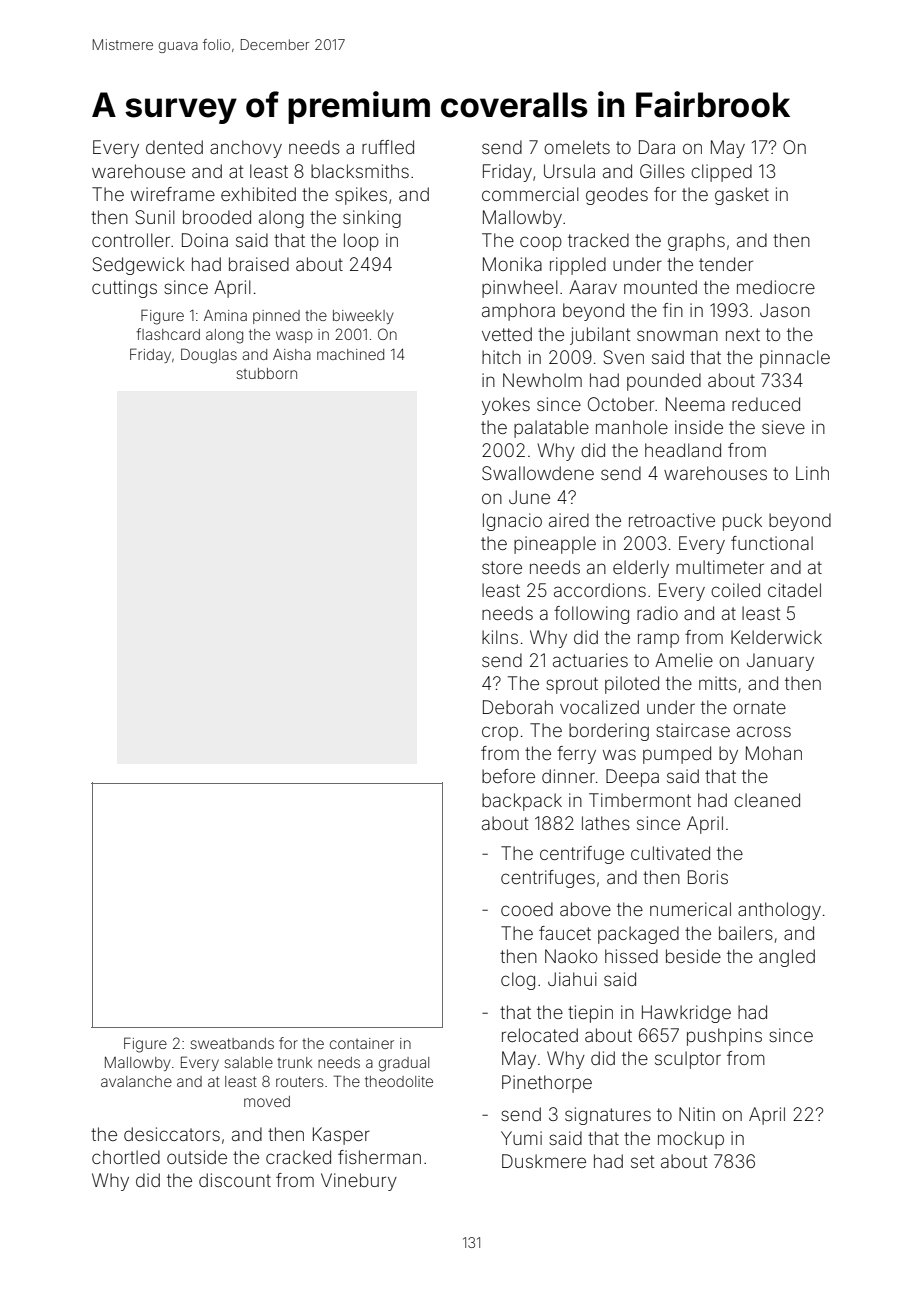 Image resolution: width=924 pixels, height=1308 pixels. I want to click on stubborn, so click(266, 373).
